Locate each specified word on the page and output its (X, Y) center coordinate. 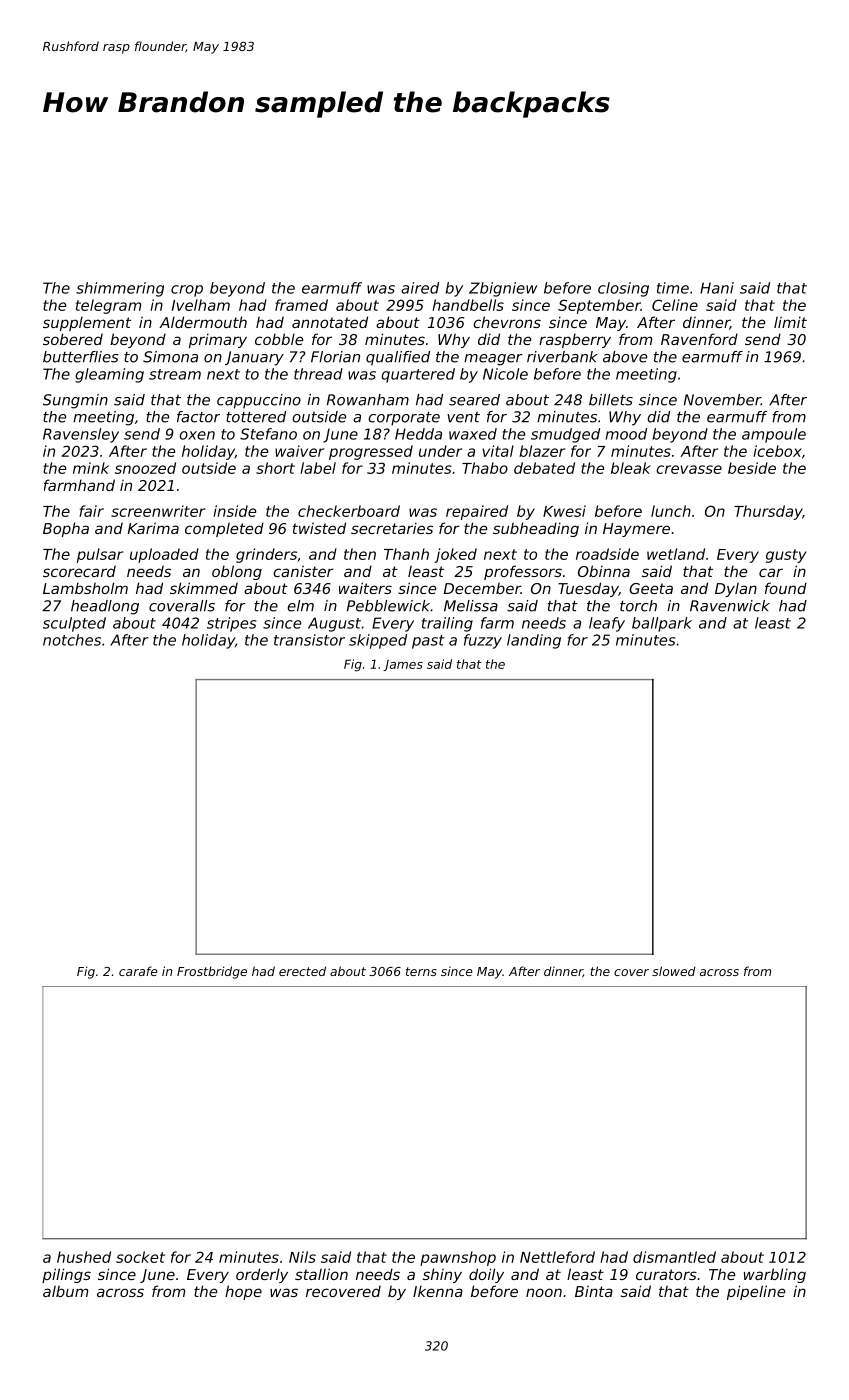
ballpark (662, 624)
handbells (468, 305)
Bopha (66, 529)
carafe (138, 971)
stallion (321, 1274)
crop (187, 291)
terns (421, 971)
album (65, 1291)
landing (534, 641)
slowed (673, 971)
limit (790, 322)
